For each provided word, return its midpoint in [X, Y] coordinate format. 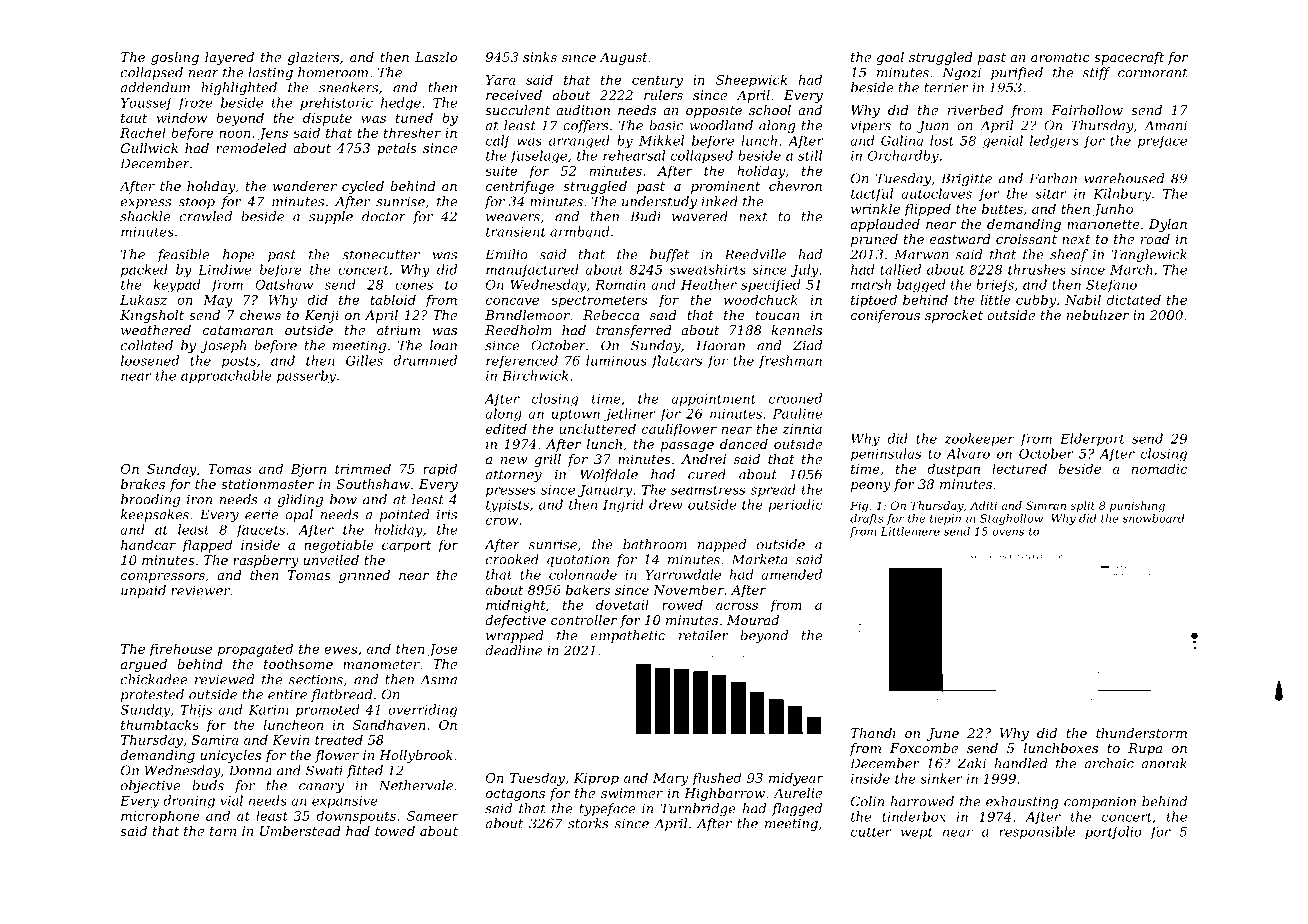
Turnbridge [698, 809]
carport [406, 547]
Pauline [797, 413]
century [657, 82]
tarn [223, 831]
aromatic [1060, 57]
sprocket [954, 316]
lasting [270, 73]
